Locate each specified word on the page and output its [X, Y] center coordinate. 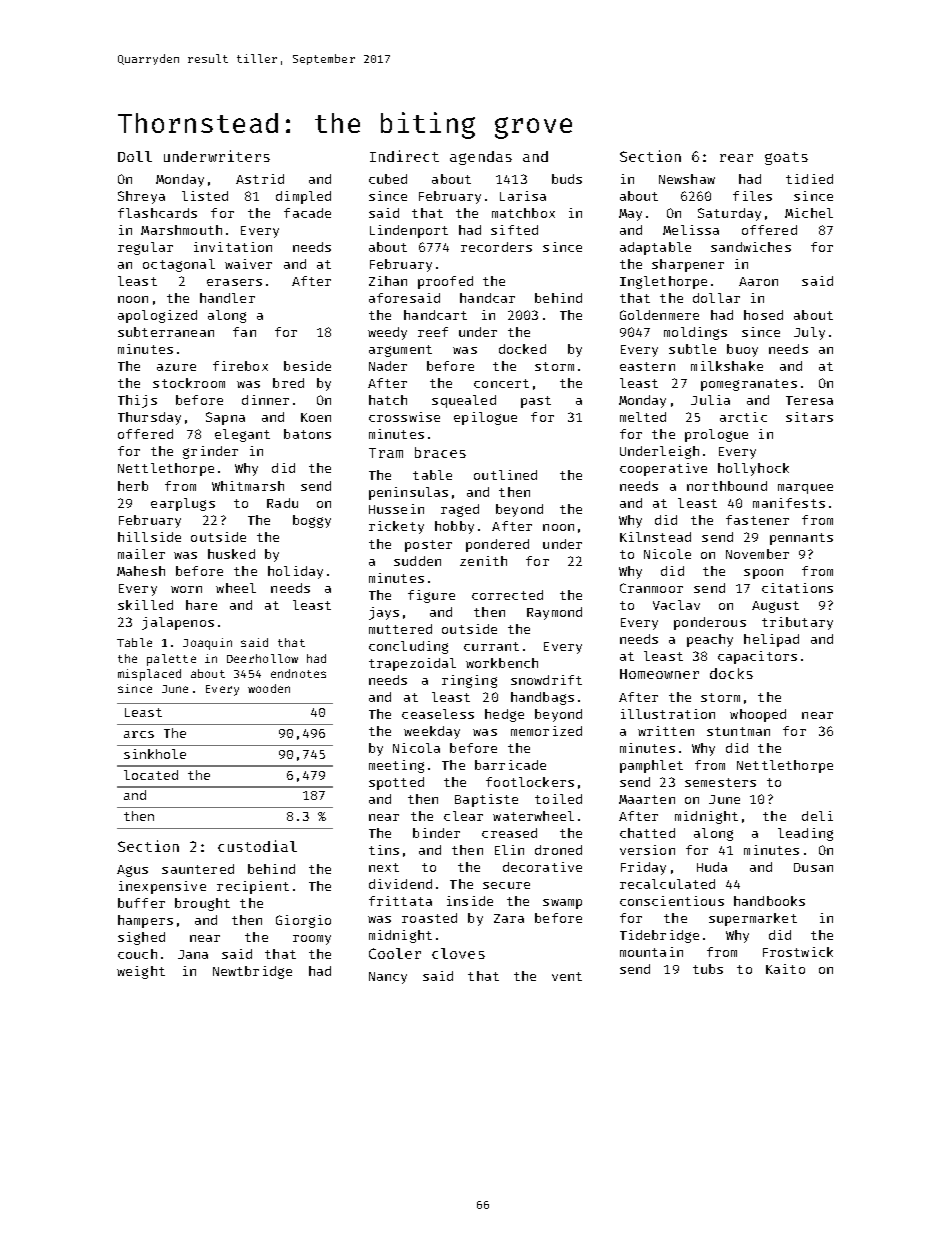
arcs [139, 734]
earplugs [183, 504]
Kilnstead [655, 537]
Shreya [141, 197]
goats [786, 158]
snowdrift [546, 680]
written [666, 731]
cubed [388, 179]
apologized [157, 316]
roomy [312, 940]
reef [433, 332]
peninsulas [408, 493]
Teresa [809, 400]
